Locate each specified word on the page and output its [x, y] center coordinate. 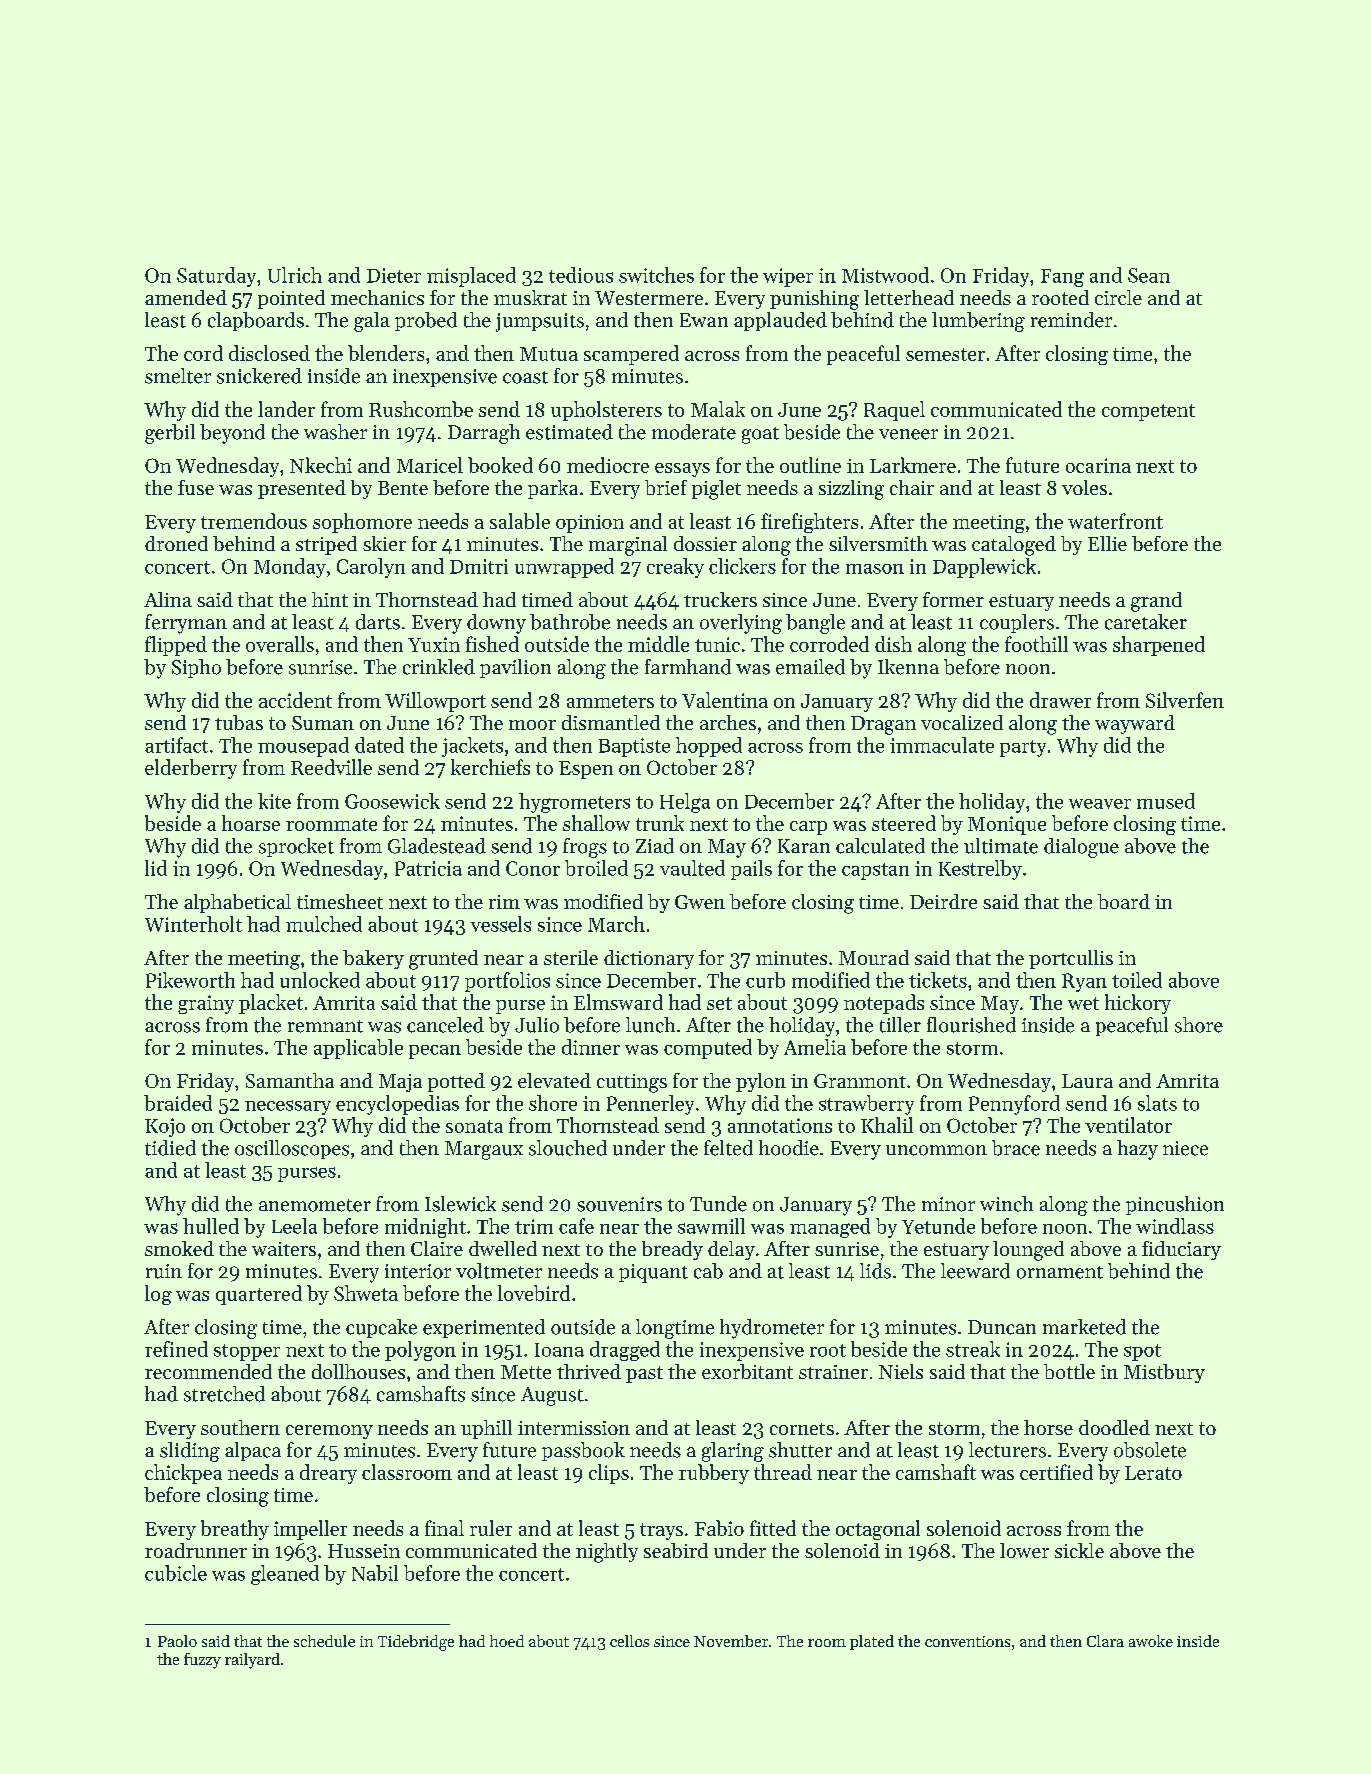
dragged [625, 1351]
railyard [252, 1661]
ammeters [610, 701]
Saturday [216, 277]
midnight [425, 1228]
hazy [1137, 1150]
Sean [1149, 275]
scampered [631, 355]
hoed [507, 1641]
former [953, 599]
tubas [239, 722]
